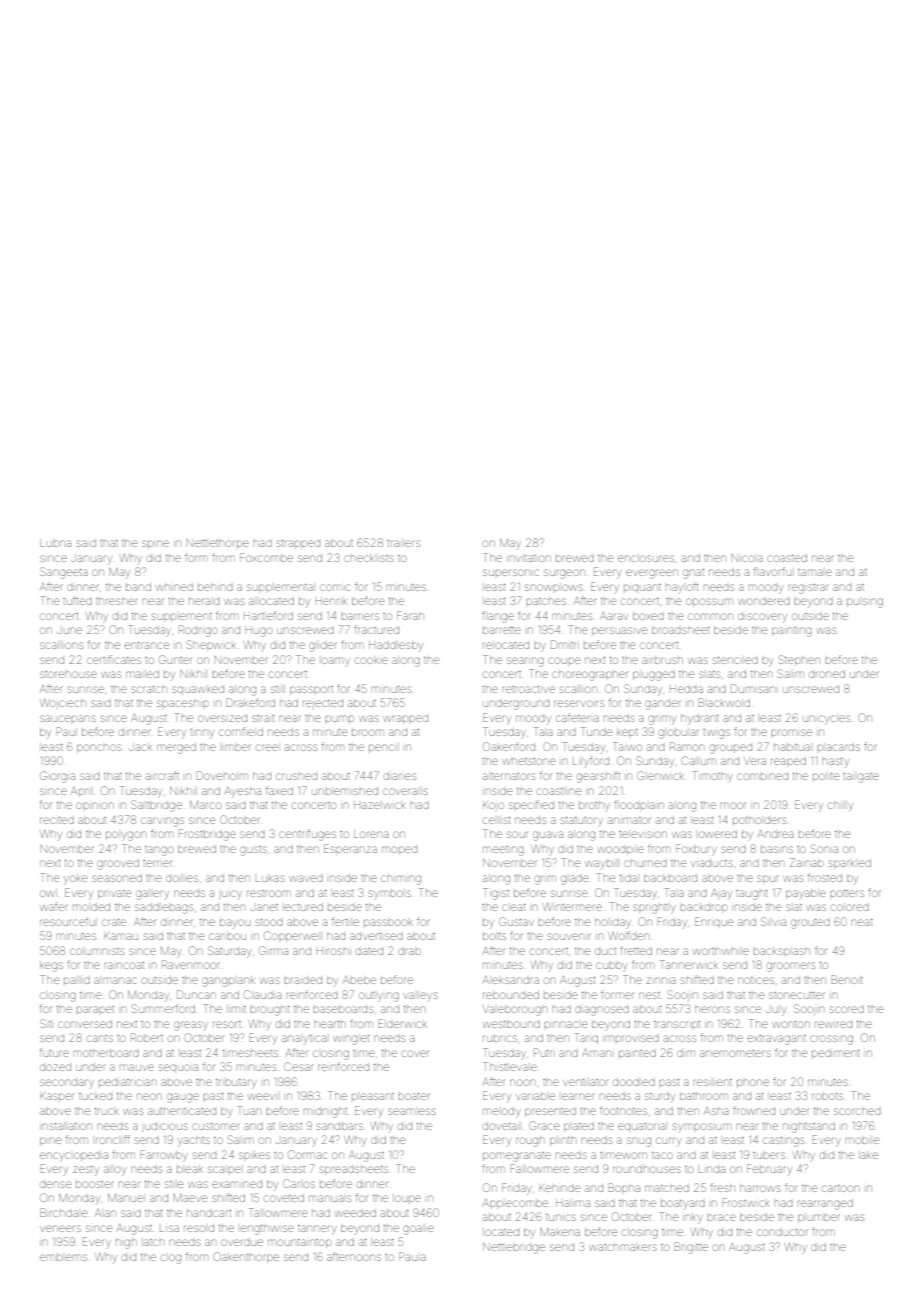 The width and height of the page is (924, 1308). What do you see at coordinates (163, 1156) in the page?
I see `Farrowby` at bounding box center [163, 1156].
